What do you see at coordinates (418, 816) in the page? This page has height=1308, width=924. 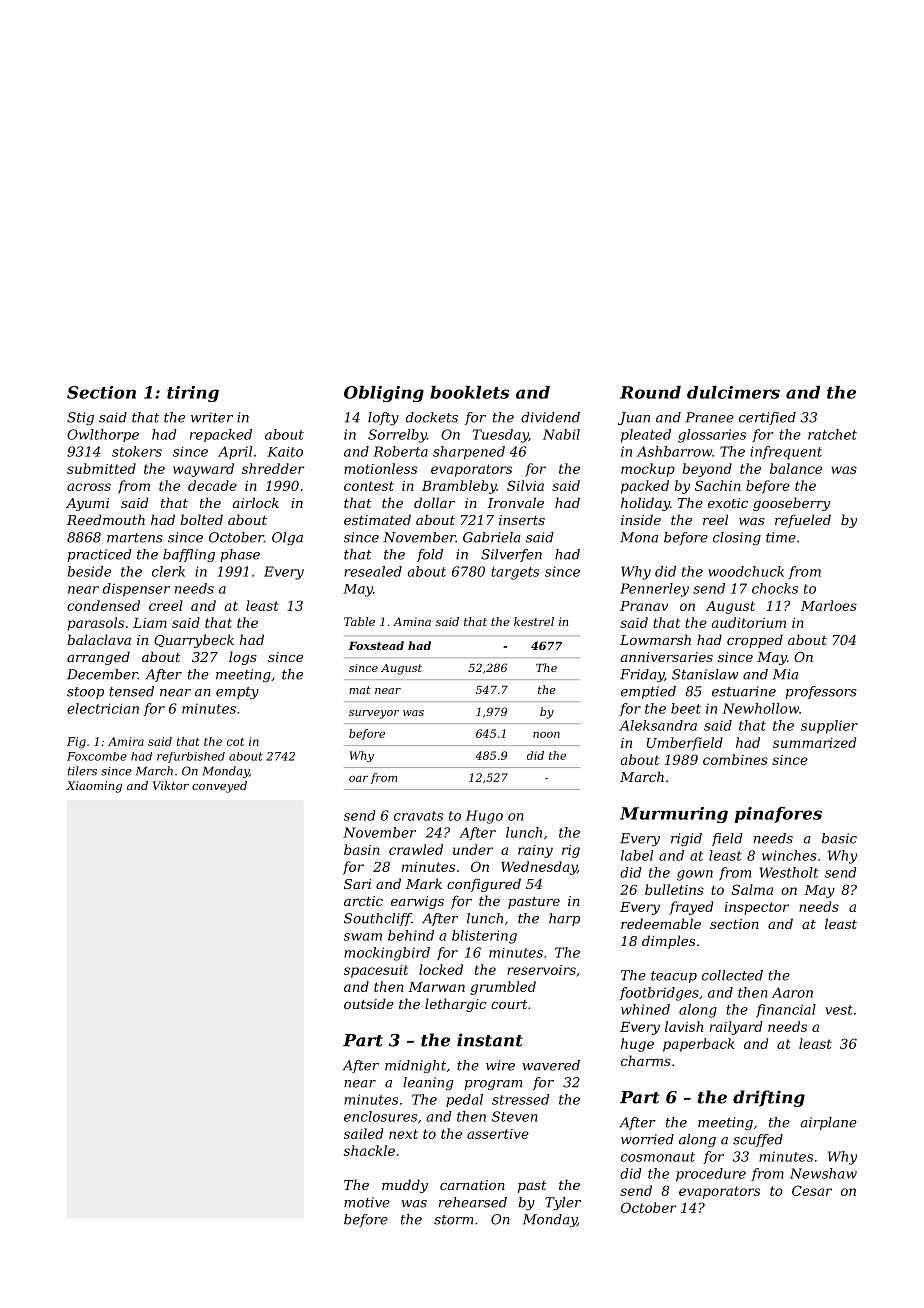 I see `cravats` at bounding box center [418, 816].
